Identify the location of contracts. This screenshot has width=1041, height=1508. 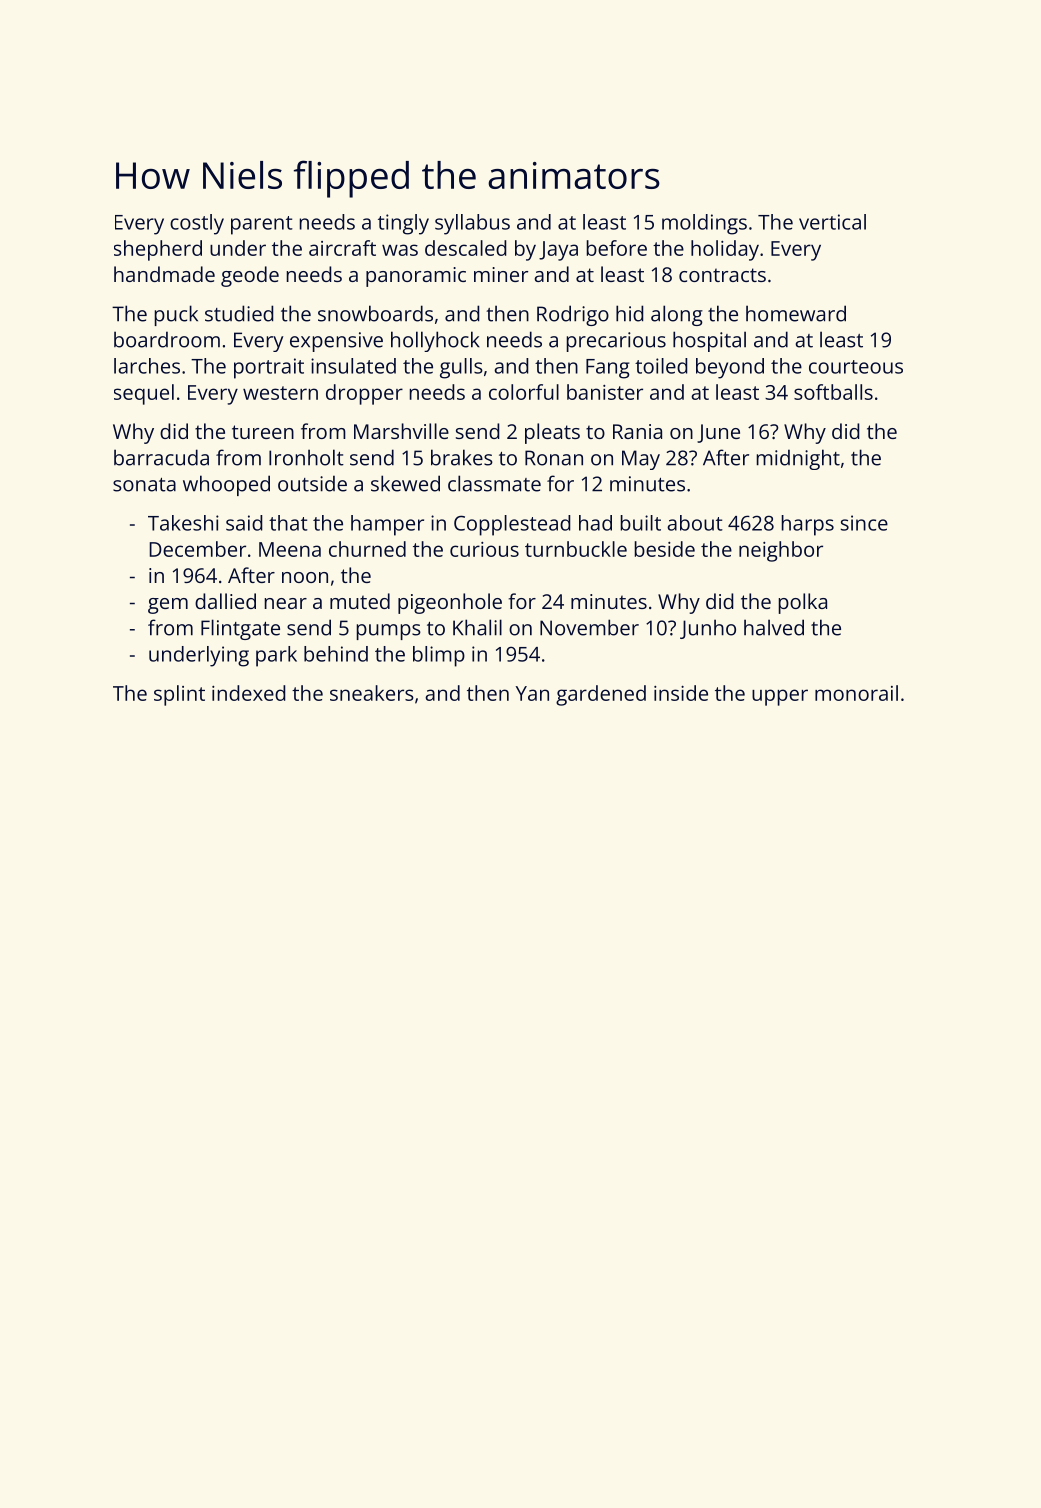
(722, 275).
